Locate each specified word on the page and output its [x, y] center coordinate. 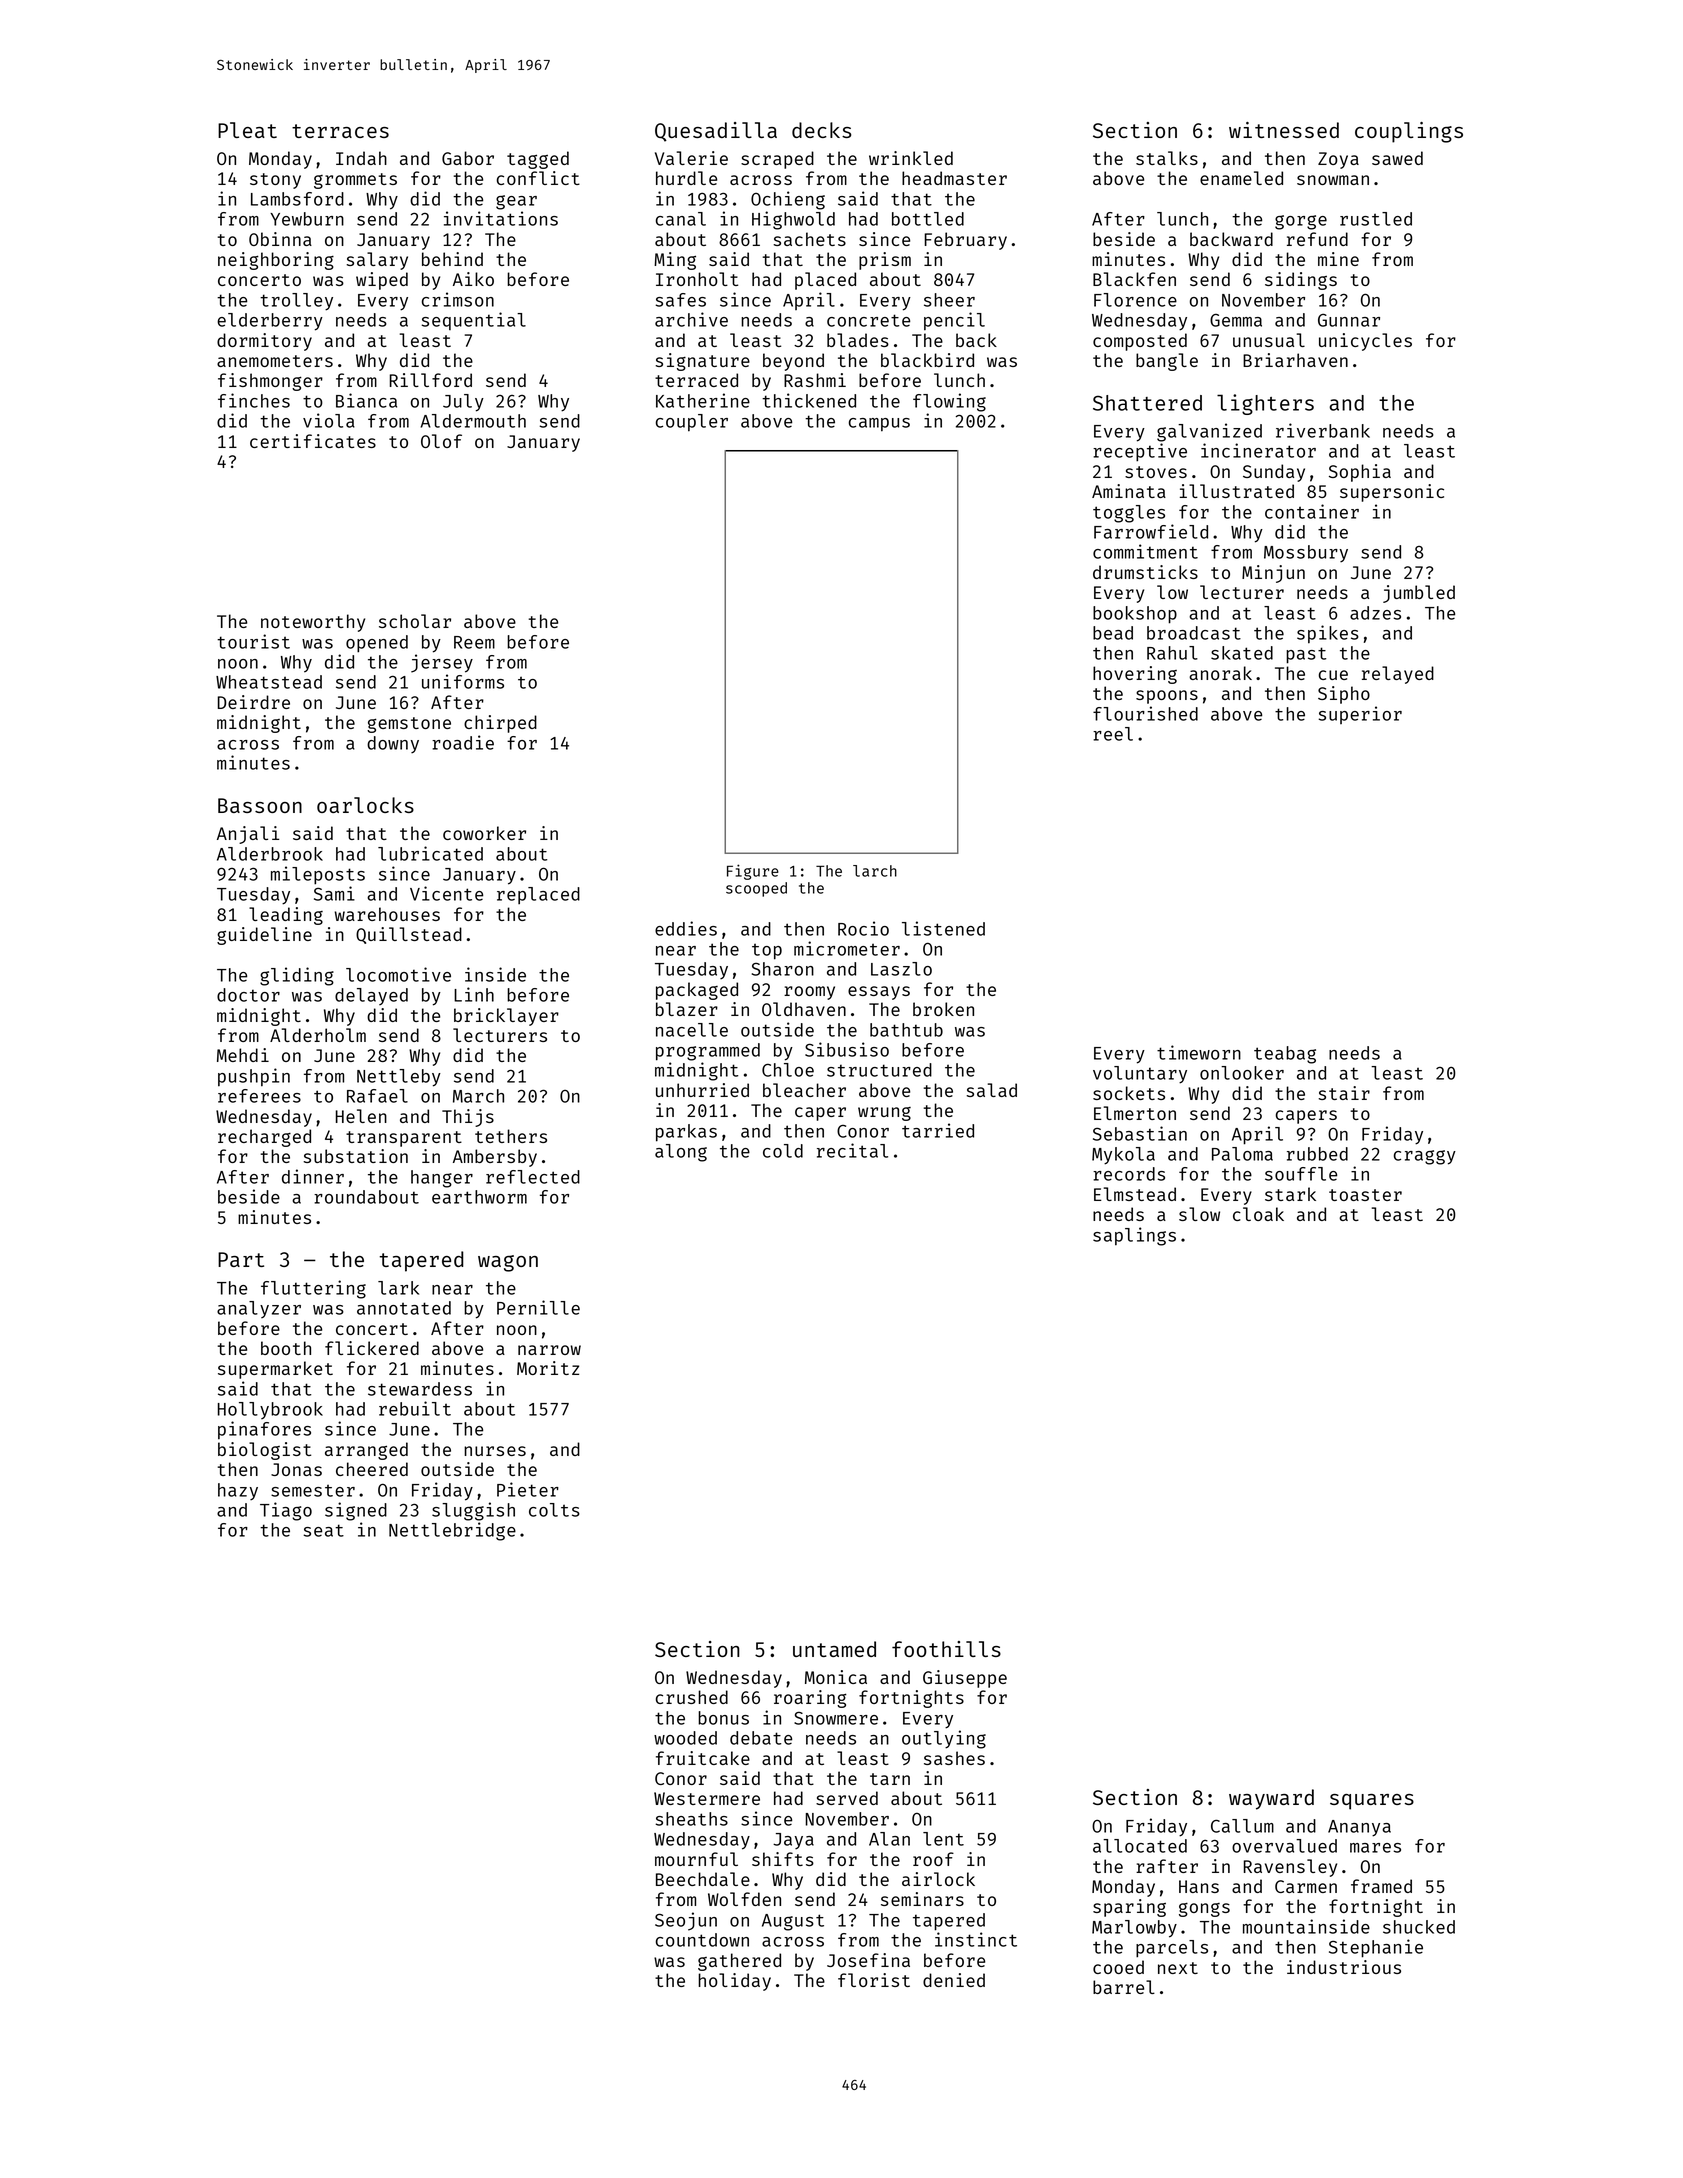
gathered [739, 1962]
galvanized [1209, 432]
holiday [734, 1982]
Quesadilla [716, 132]
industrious [1344, 1967]
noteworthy [313, 623]
